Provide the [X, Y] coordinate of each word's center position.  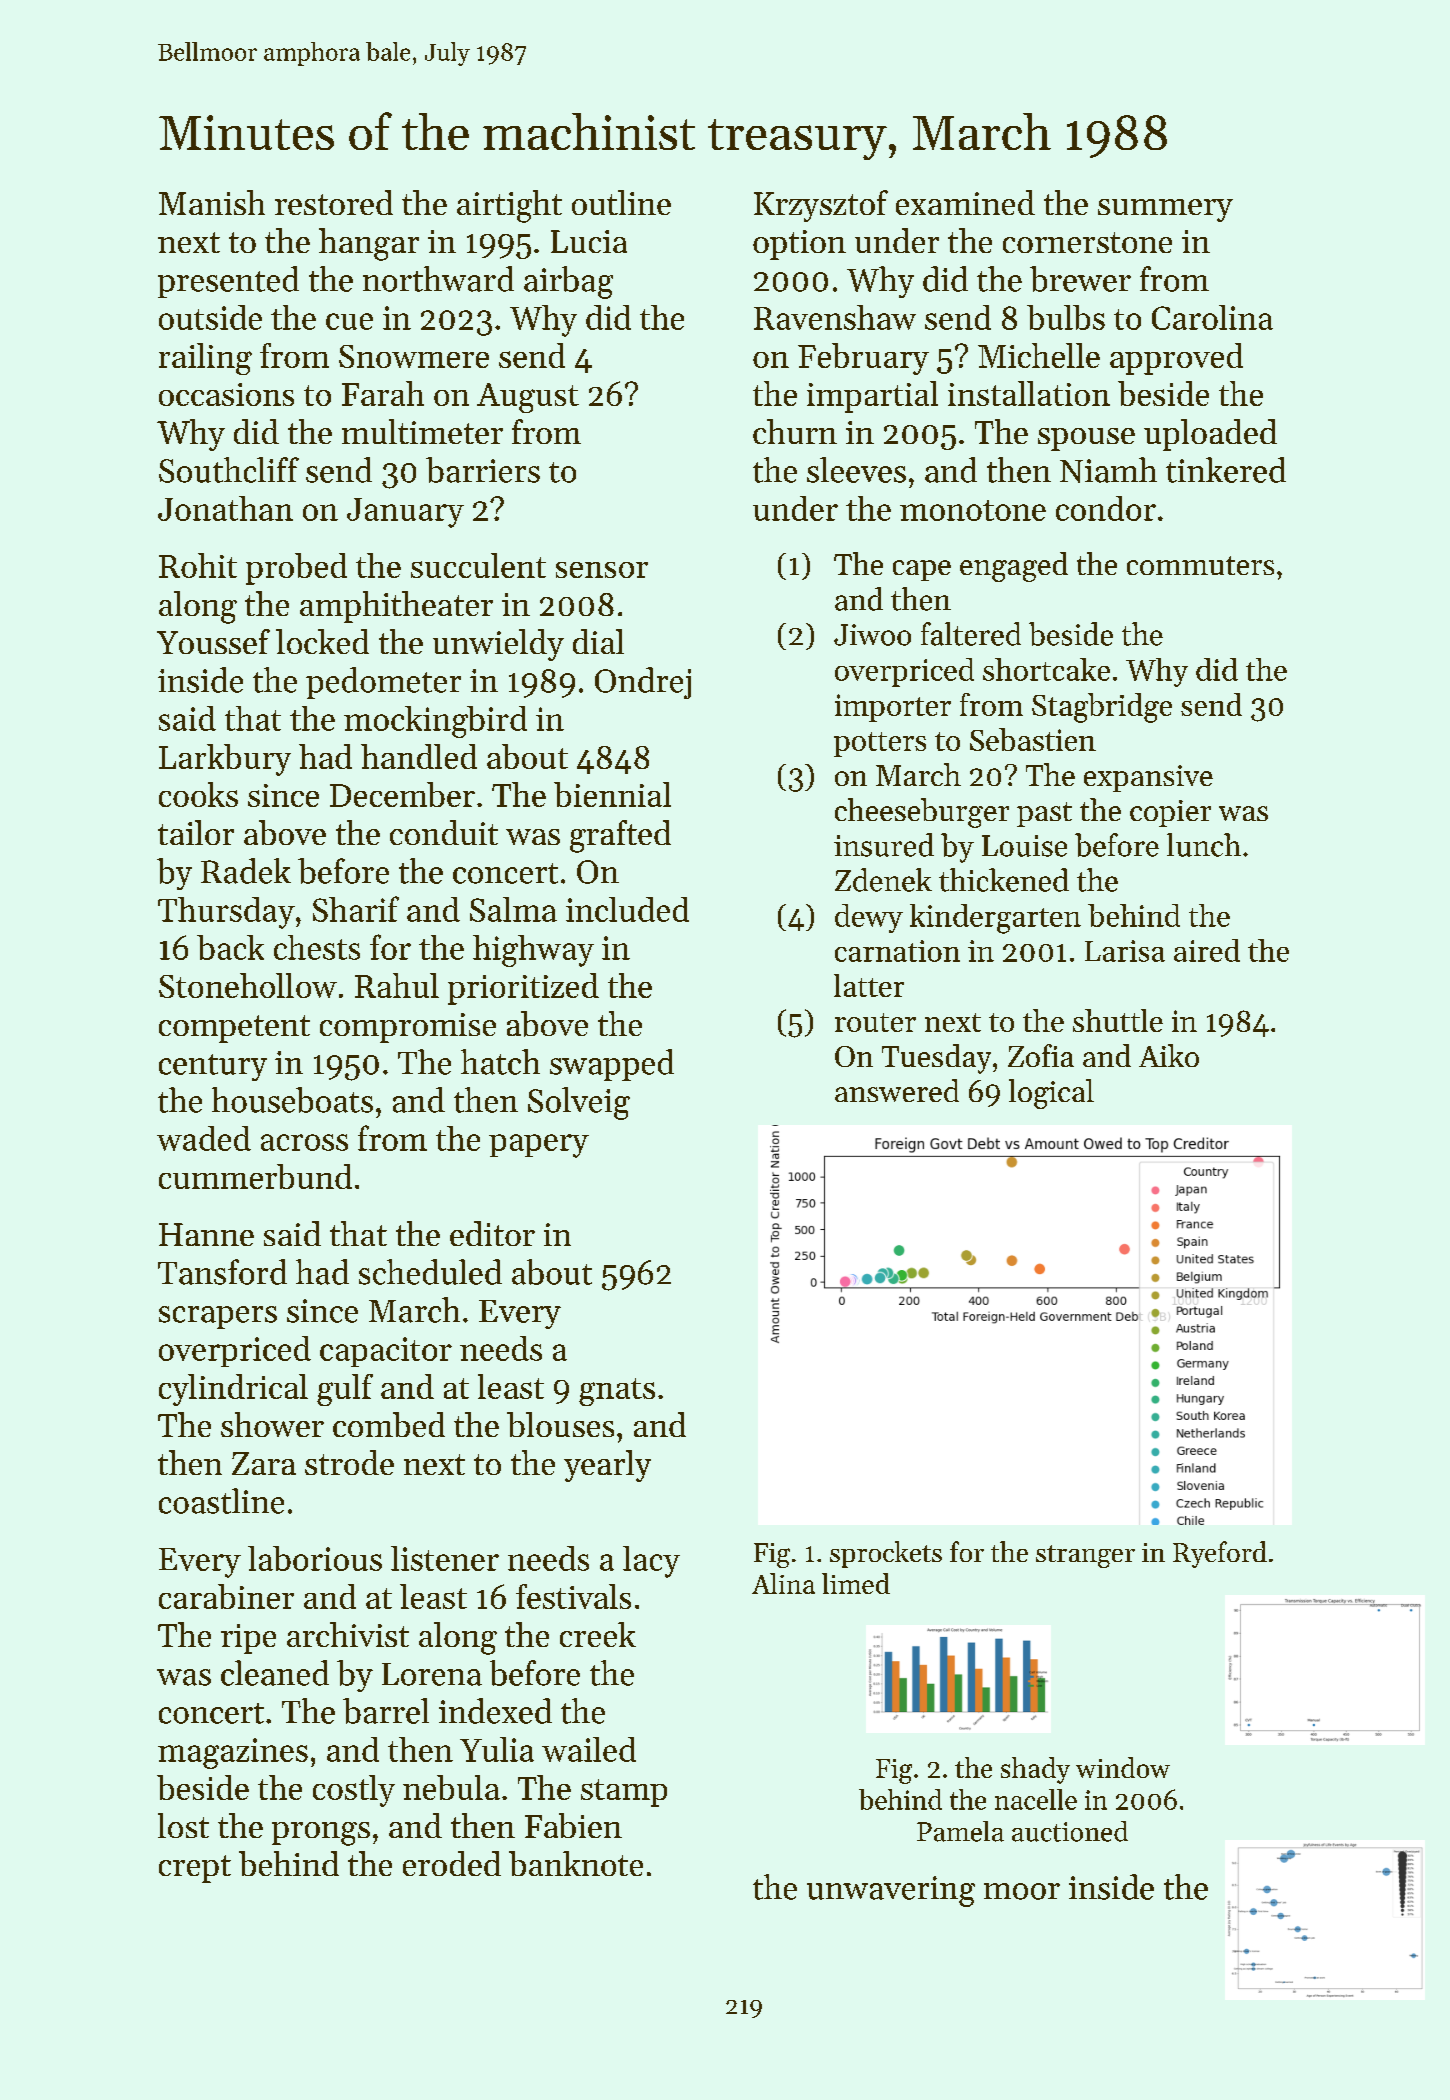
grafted [620, 836]
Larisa [1125, 951]
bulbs [1066, 317]
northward [438, 279]
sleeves [856, 470]
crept [195, 1869]
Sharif [356, 909]
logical [1051, 1094]
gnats [617, 1392]
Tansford [222, 1272]
